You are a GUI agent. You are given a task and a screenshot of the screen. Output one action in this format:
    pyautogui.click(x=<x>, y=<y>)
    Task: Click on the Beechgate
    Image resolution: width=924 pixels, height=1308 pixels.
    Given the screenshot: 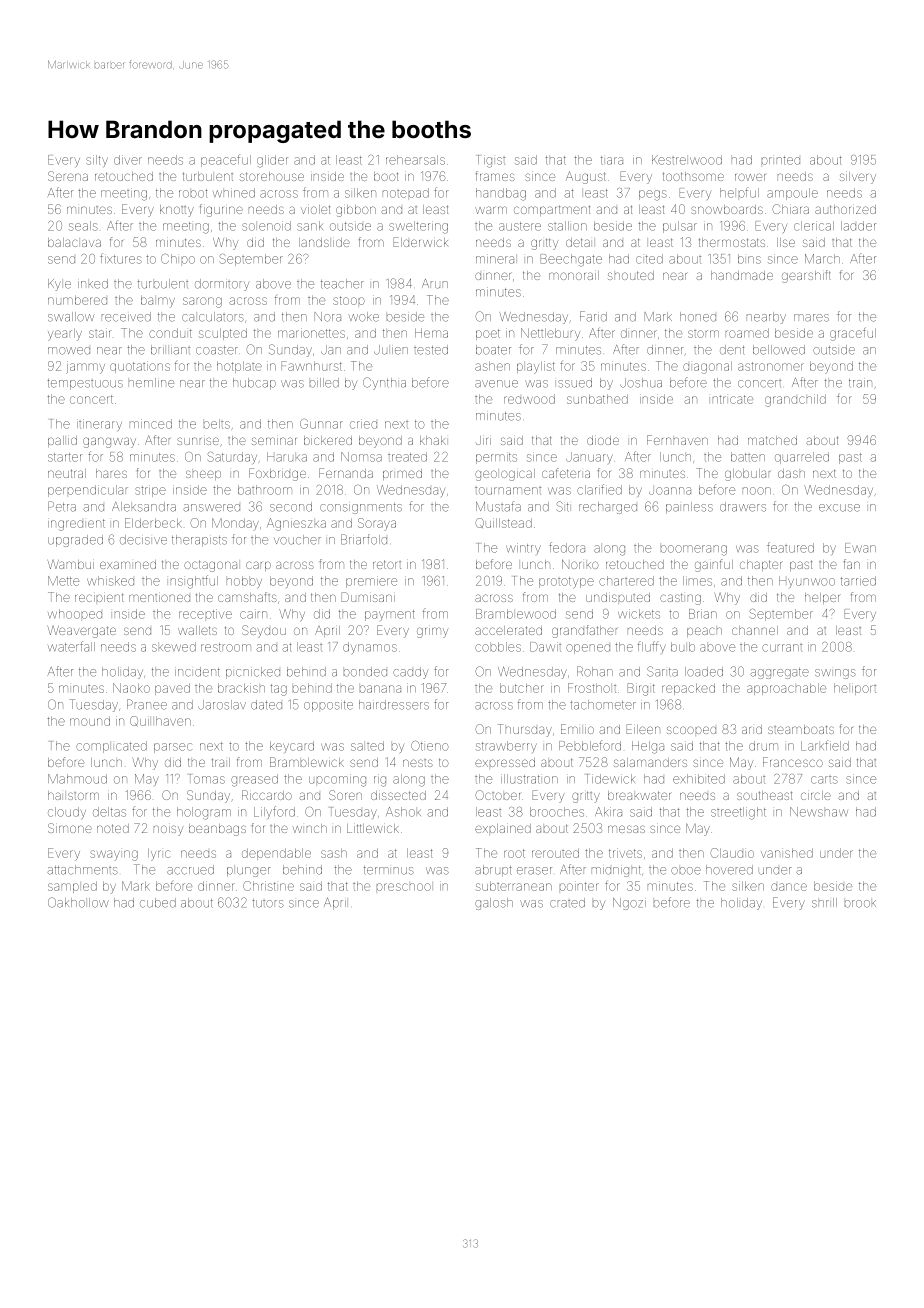 What is the action you would take?
    pyautogui.click(x=571, y=260)
